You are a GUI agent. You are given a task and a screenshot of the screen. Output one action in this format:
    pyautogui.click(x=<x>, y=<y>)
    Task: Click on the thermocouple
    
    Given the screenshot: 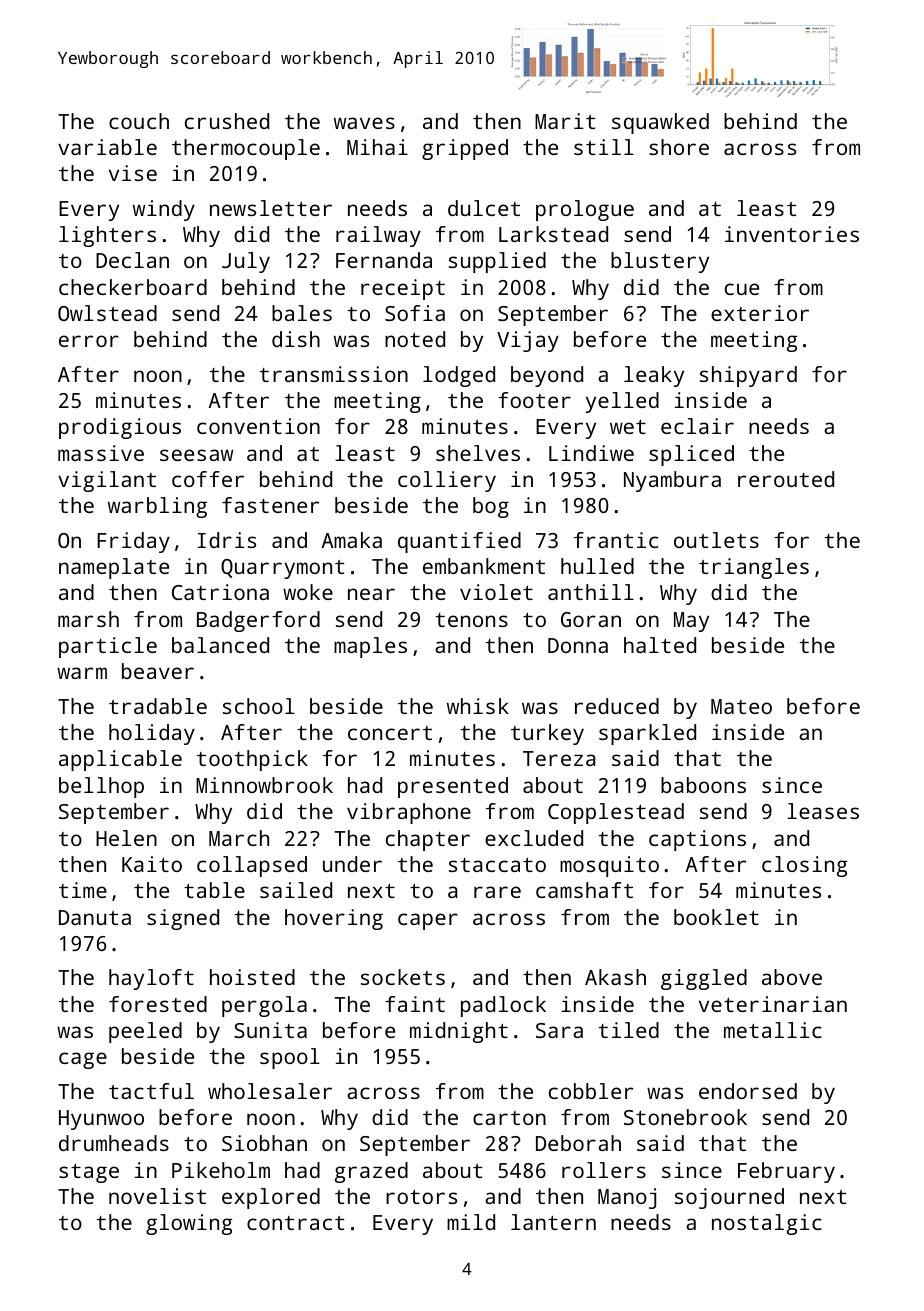 What is the action you would take?
    pyautogui.click(x=246, y=149)
